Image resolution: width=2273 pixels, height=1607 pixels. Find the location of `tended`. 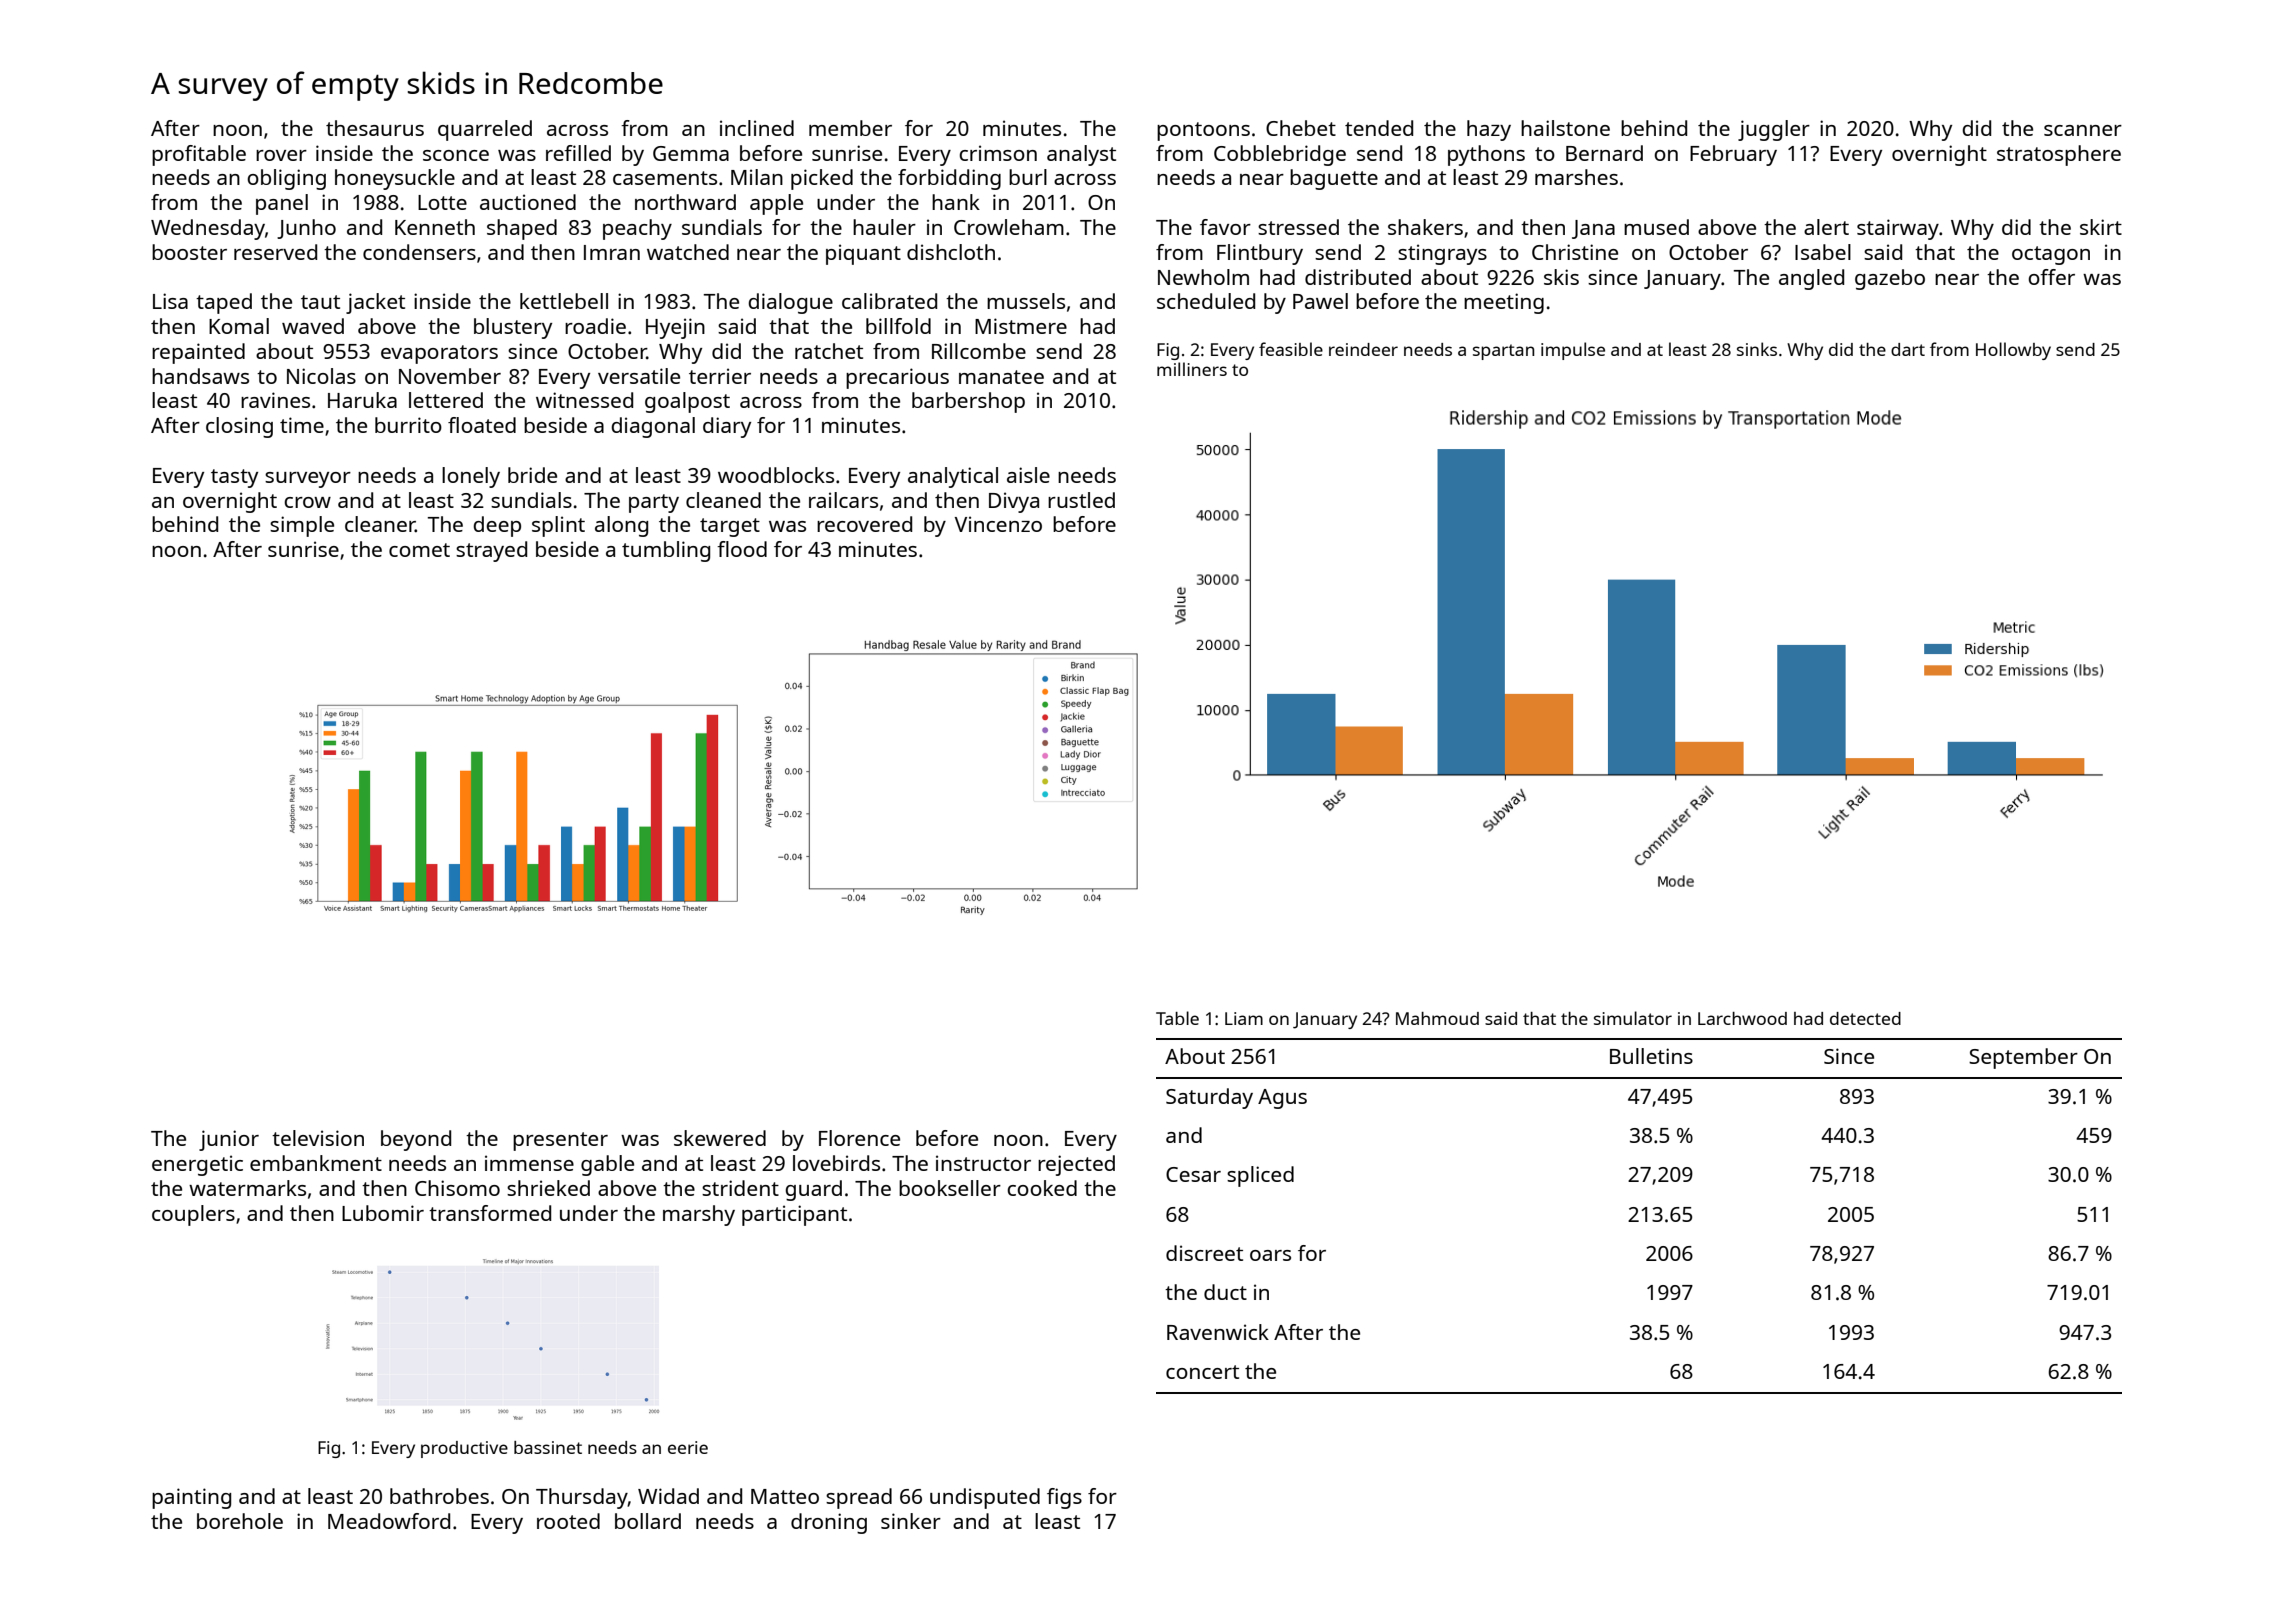

tended is located at coordinates (1379, 128).
